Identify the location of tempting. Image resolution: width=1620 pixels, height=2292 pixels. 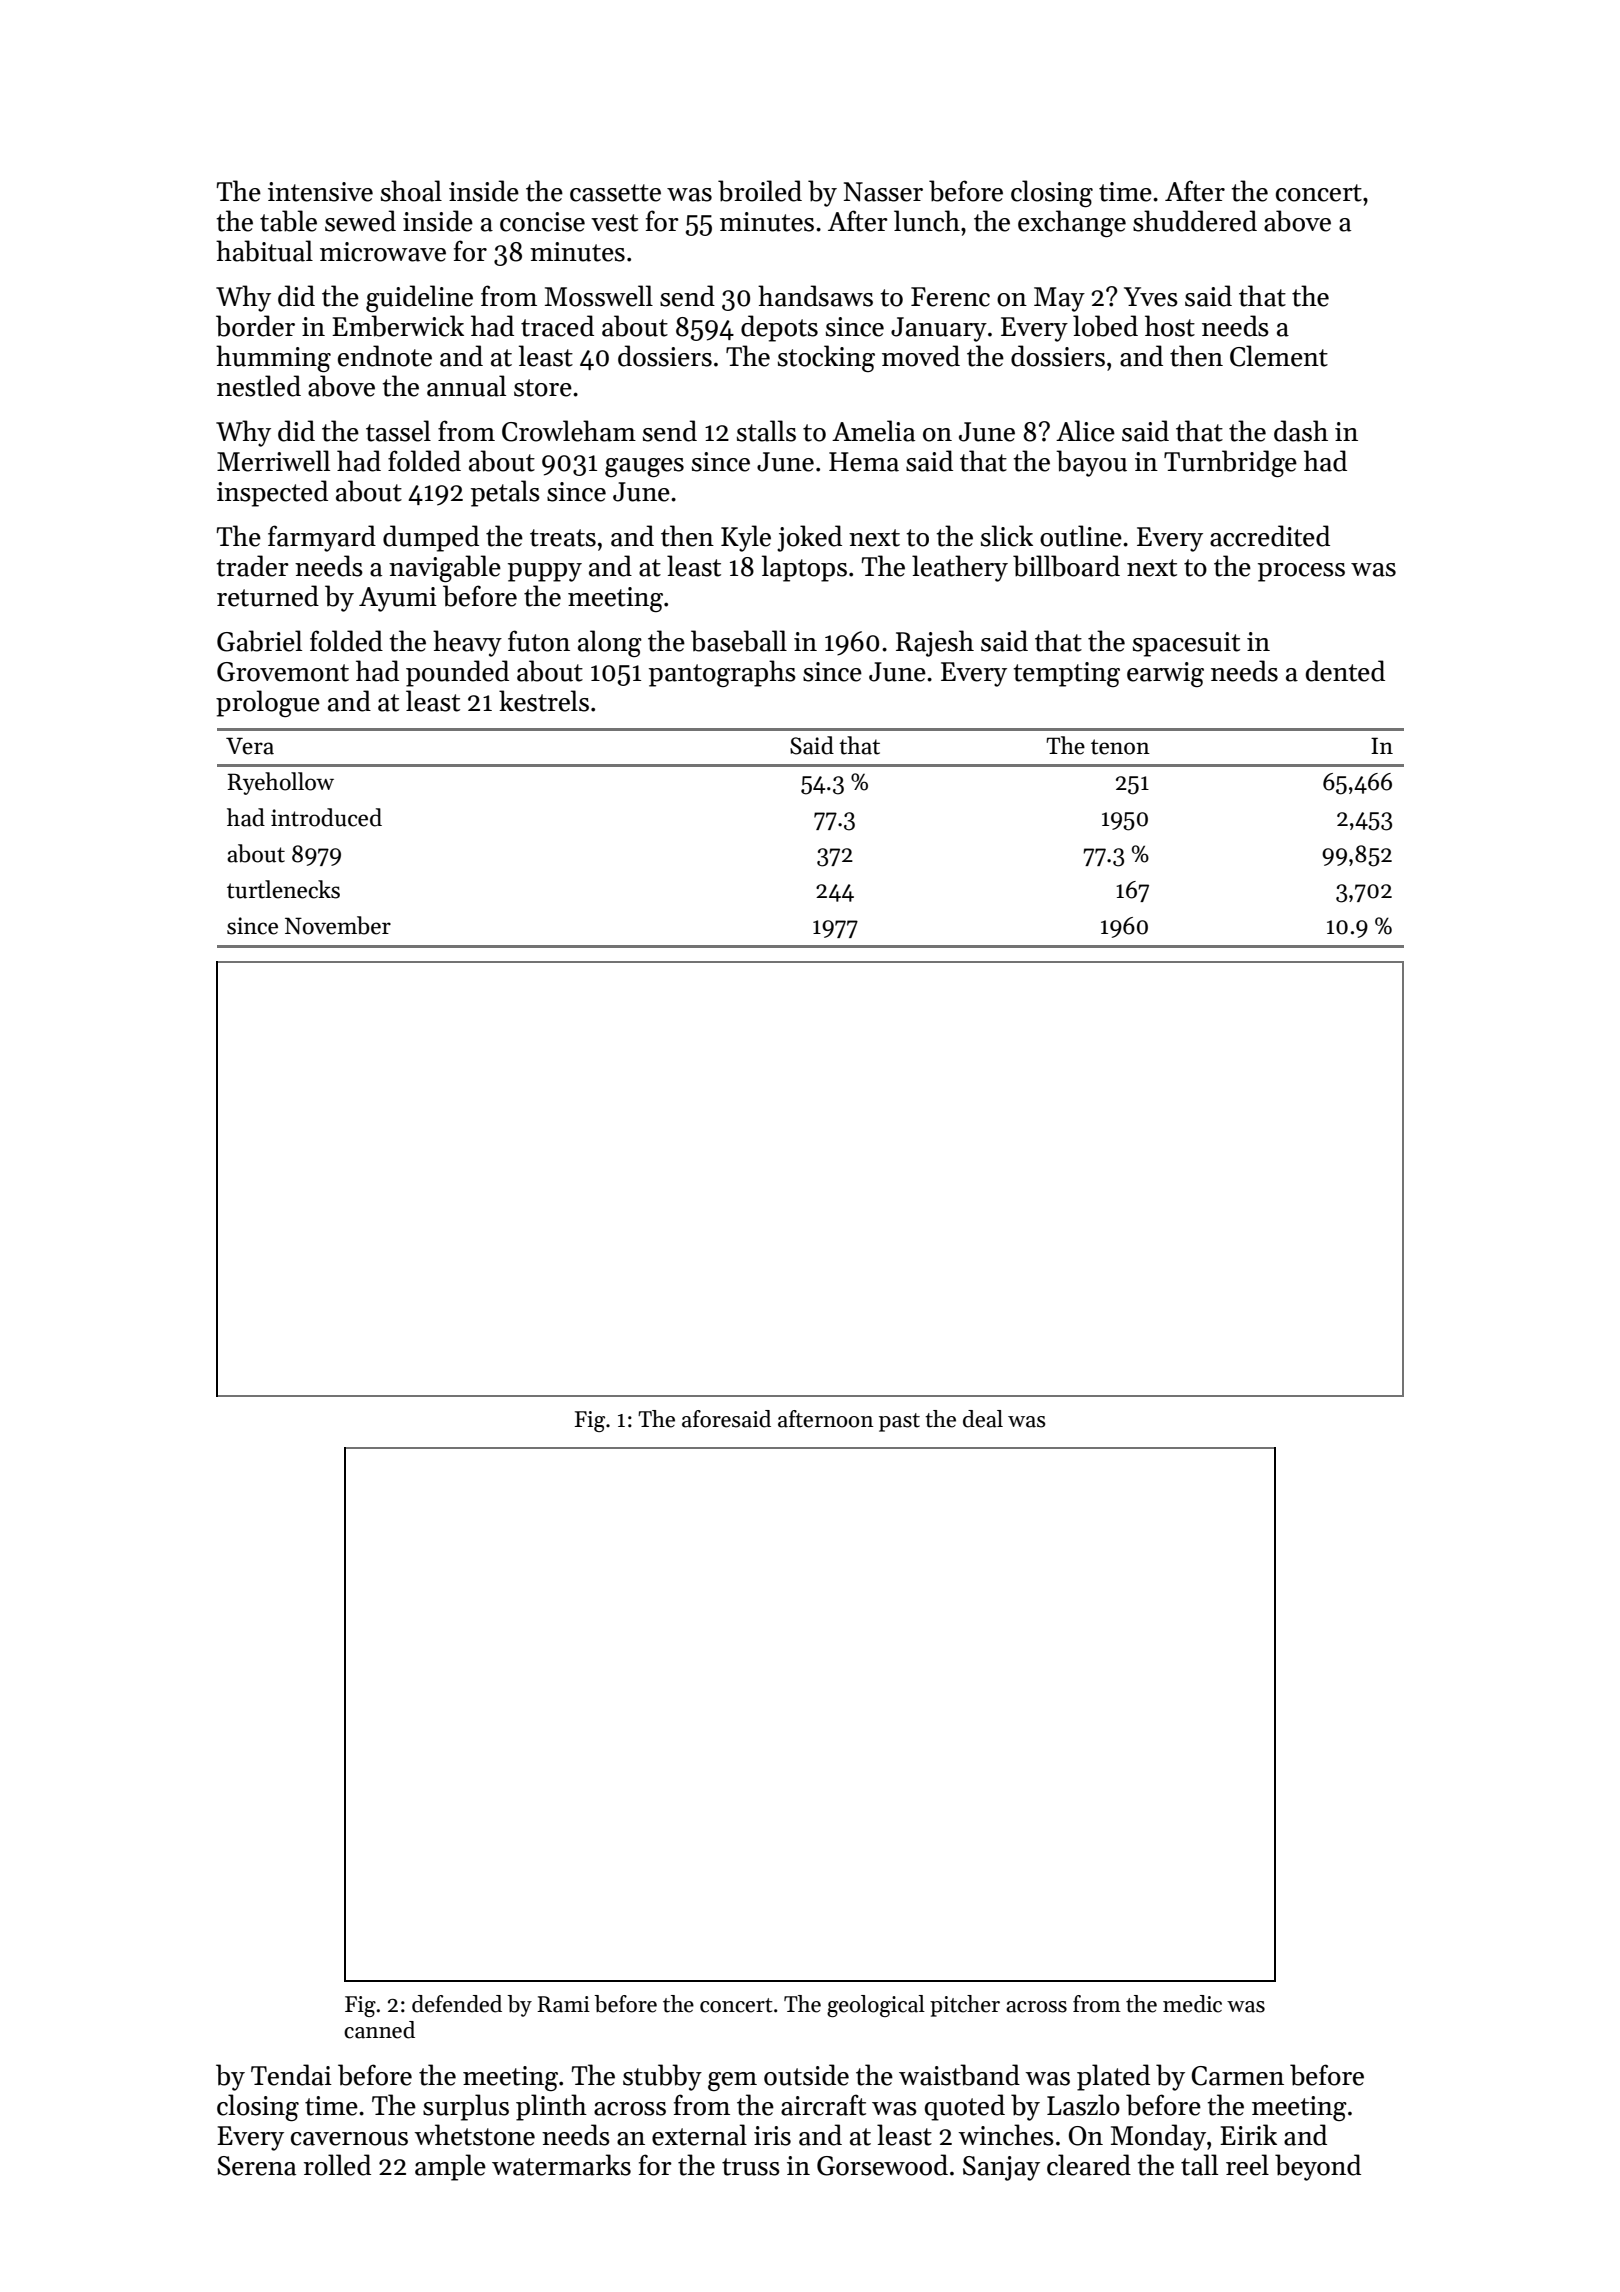
(1066, 674).
